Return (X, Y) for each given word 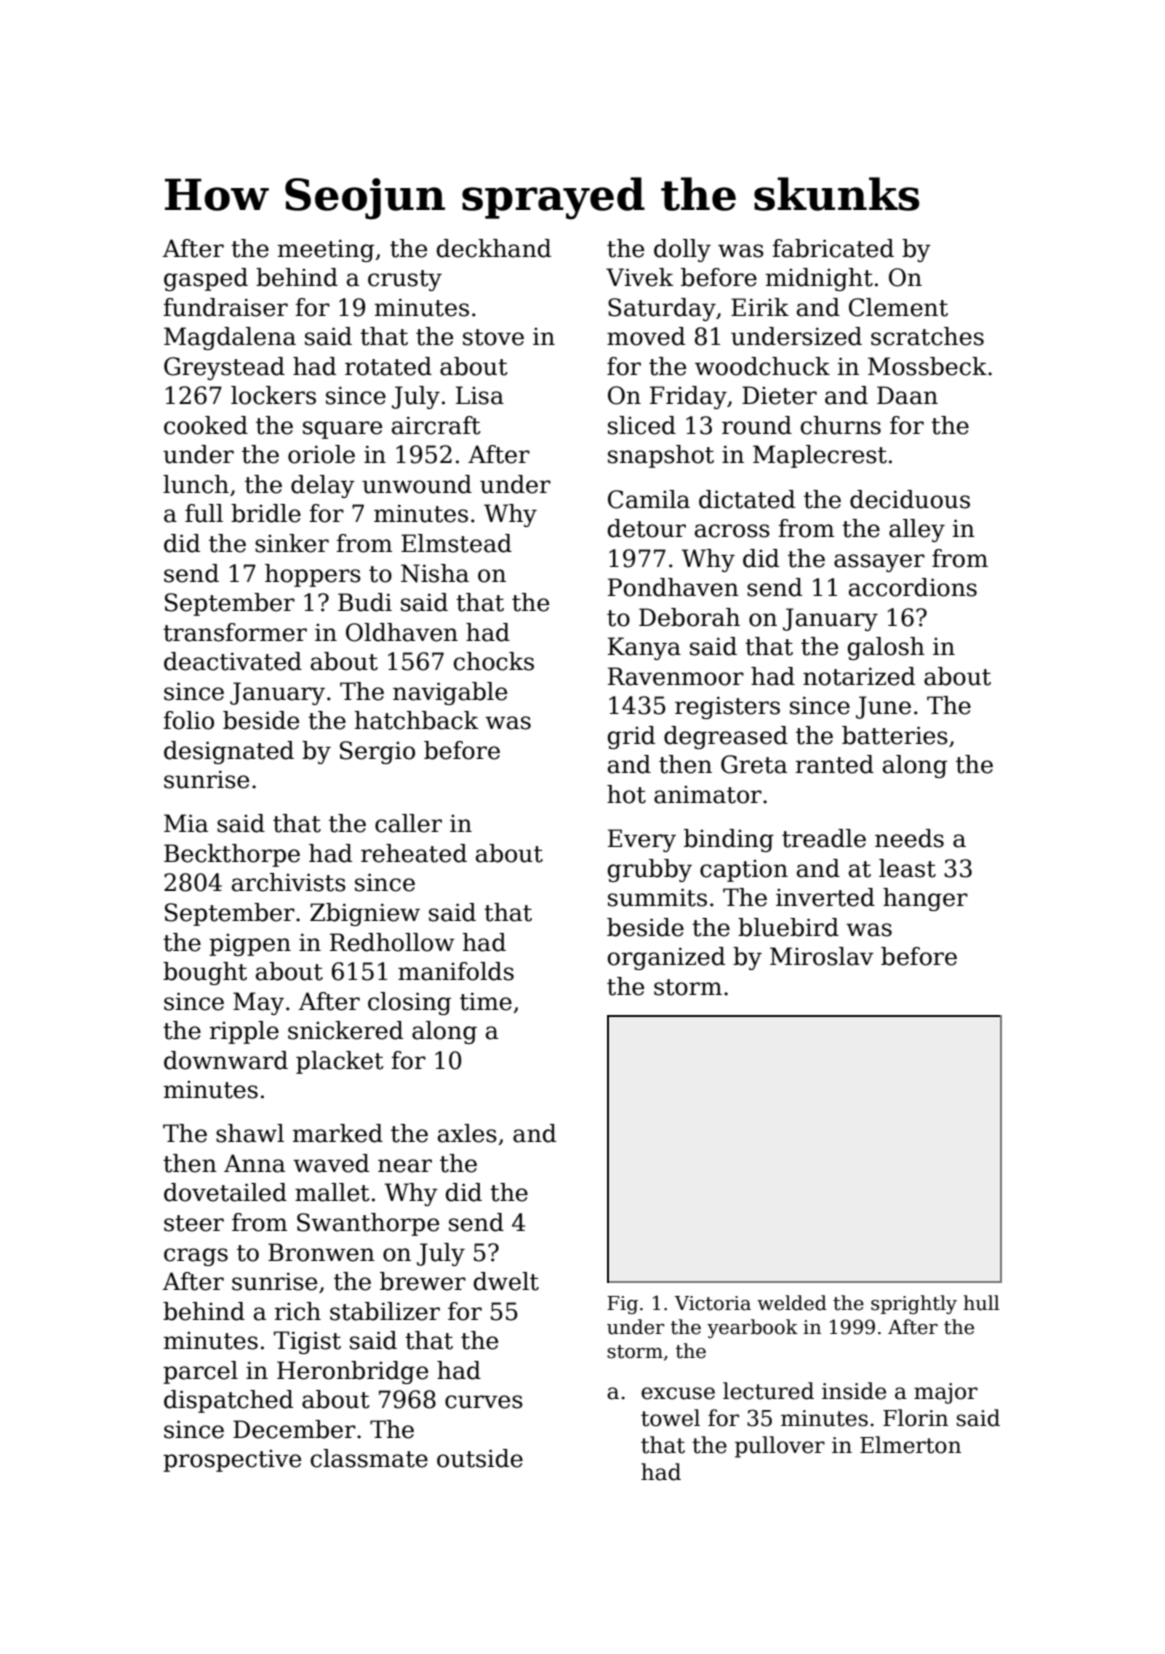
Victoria (713, 1303)
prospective (232, 1461)
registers (727, 707)
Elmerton (910, 1445)
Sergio (377, 752)
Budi (365, 602)
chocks (494, 661)
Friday (688, 397)
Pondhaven (673, 587)
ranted (835, 764)
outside (480, 1458)
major (946, 1393)
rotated (388, 366)
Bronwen (321, 1252)
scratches (927, 336)
